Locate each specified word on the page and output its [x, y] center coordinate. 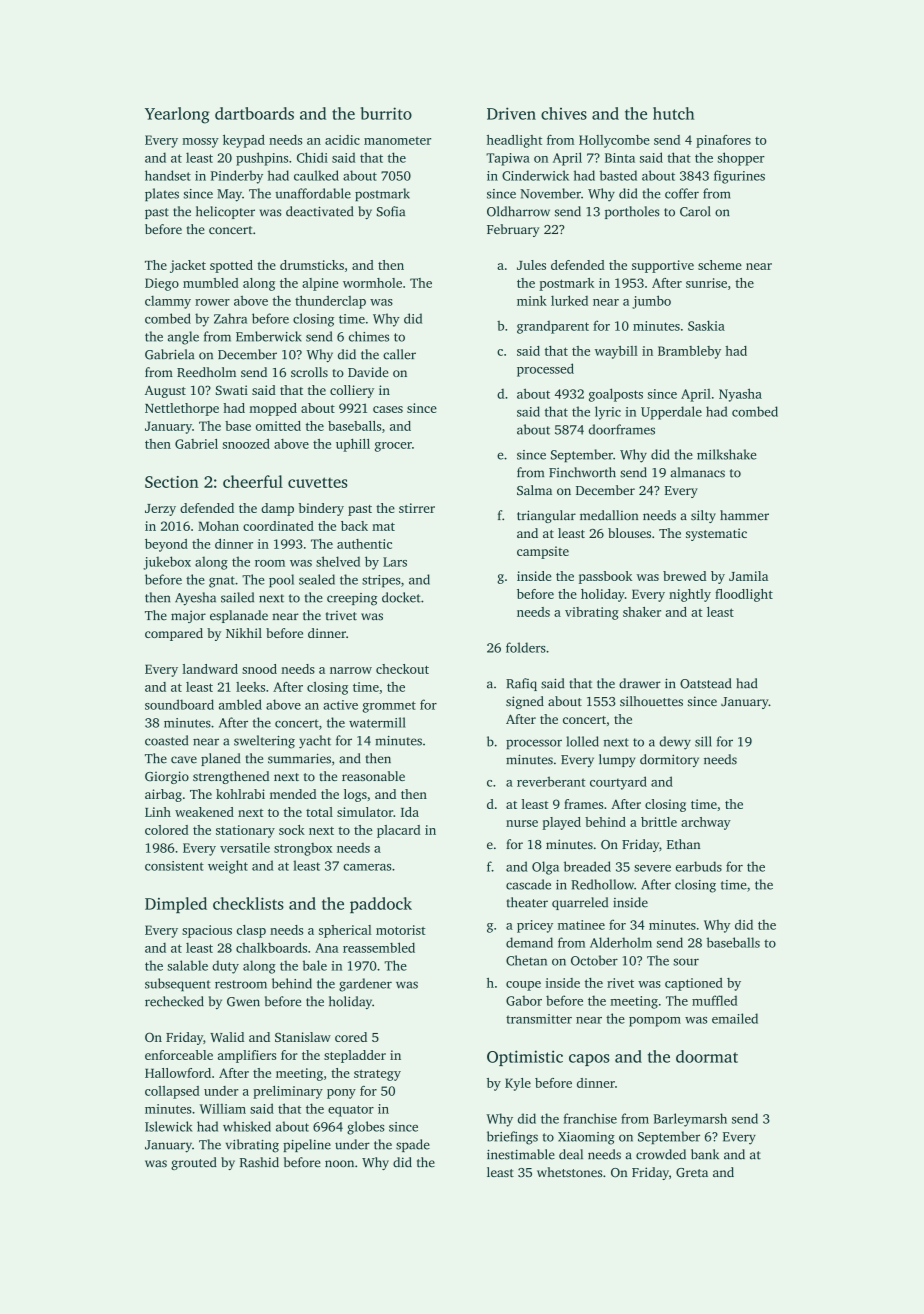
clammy [168, 302]
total [319, 812]
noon [339, 1163]
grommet [389, 707]
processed [545, 370]
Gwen [243, 1002]
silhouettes [651, 701]
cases [388, 409]
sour [686, 962]
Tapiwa [508, 159]
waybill [616, 352]
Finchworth [582, 472]
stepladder [355, 1056]
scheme [720, 265]
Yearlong [177, 115]
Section [172, 482]
